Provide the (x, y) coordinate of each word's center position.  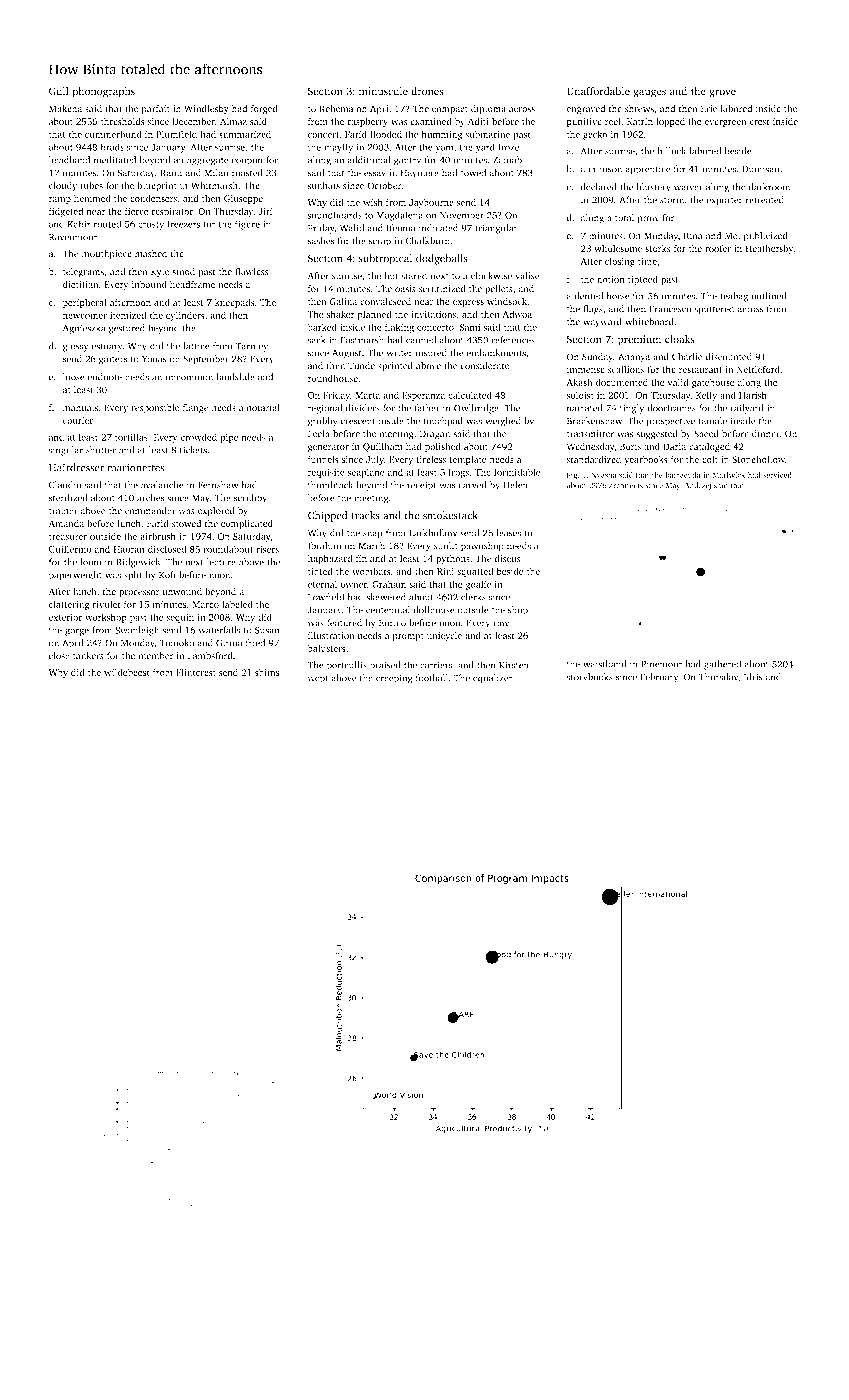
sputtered (714, 310)
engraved (586, 110)
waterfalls (219, 630)
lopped (670, 122)
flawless (252, 272)
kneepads (235, 303)
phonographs (103, 92)
